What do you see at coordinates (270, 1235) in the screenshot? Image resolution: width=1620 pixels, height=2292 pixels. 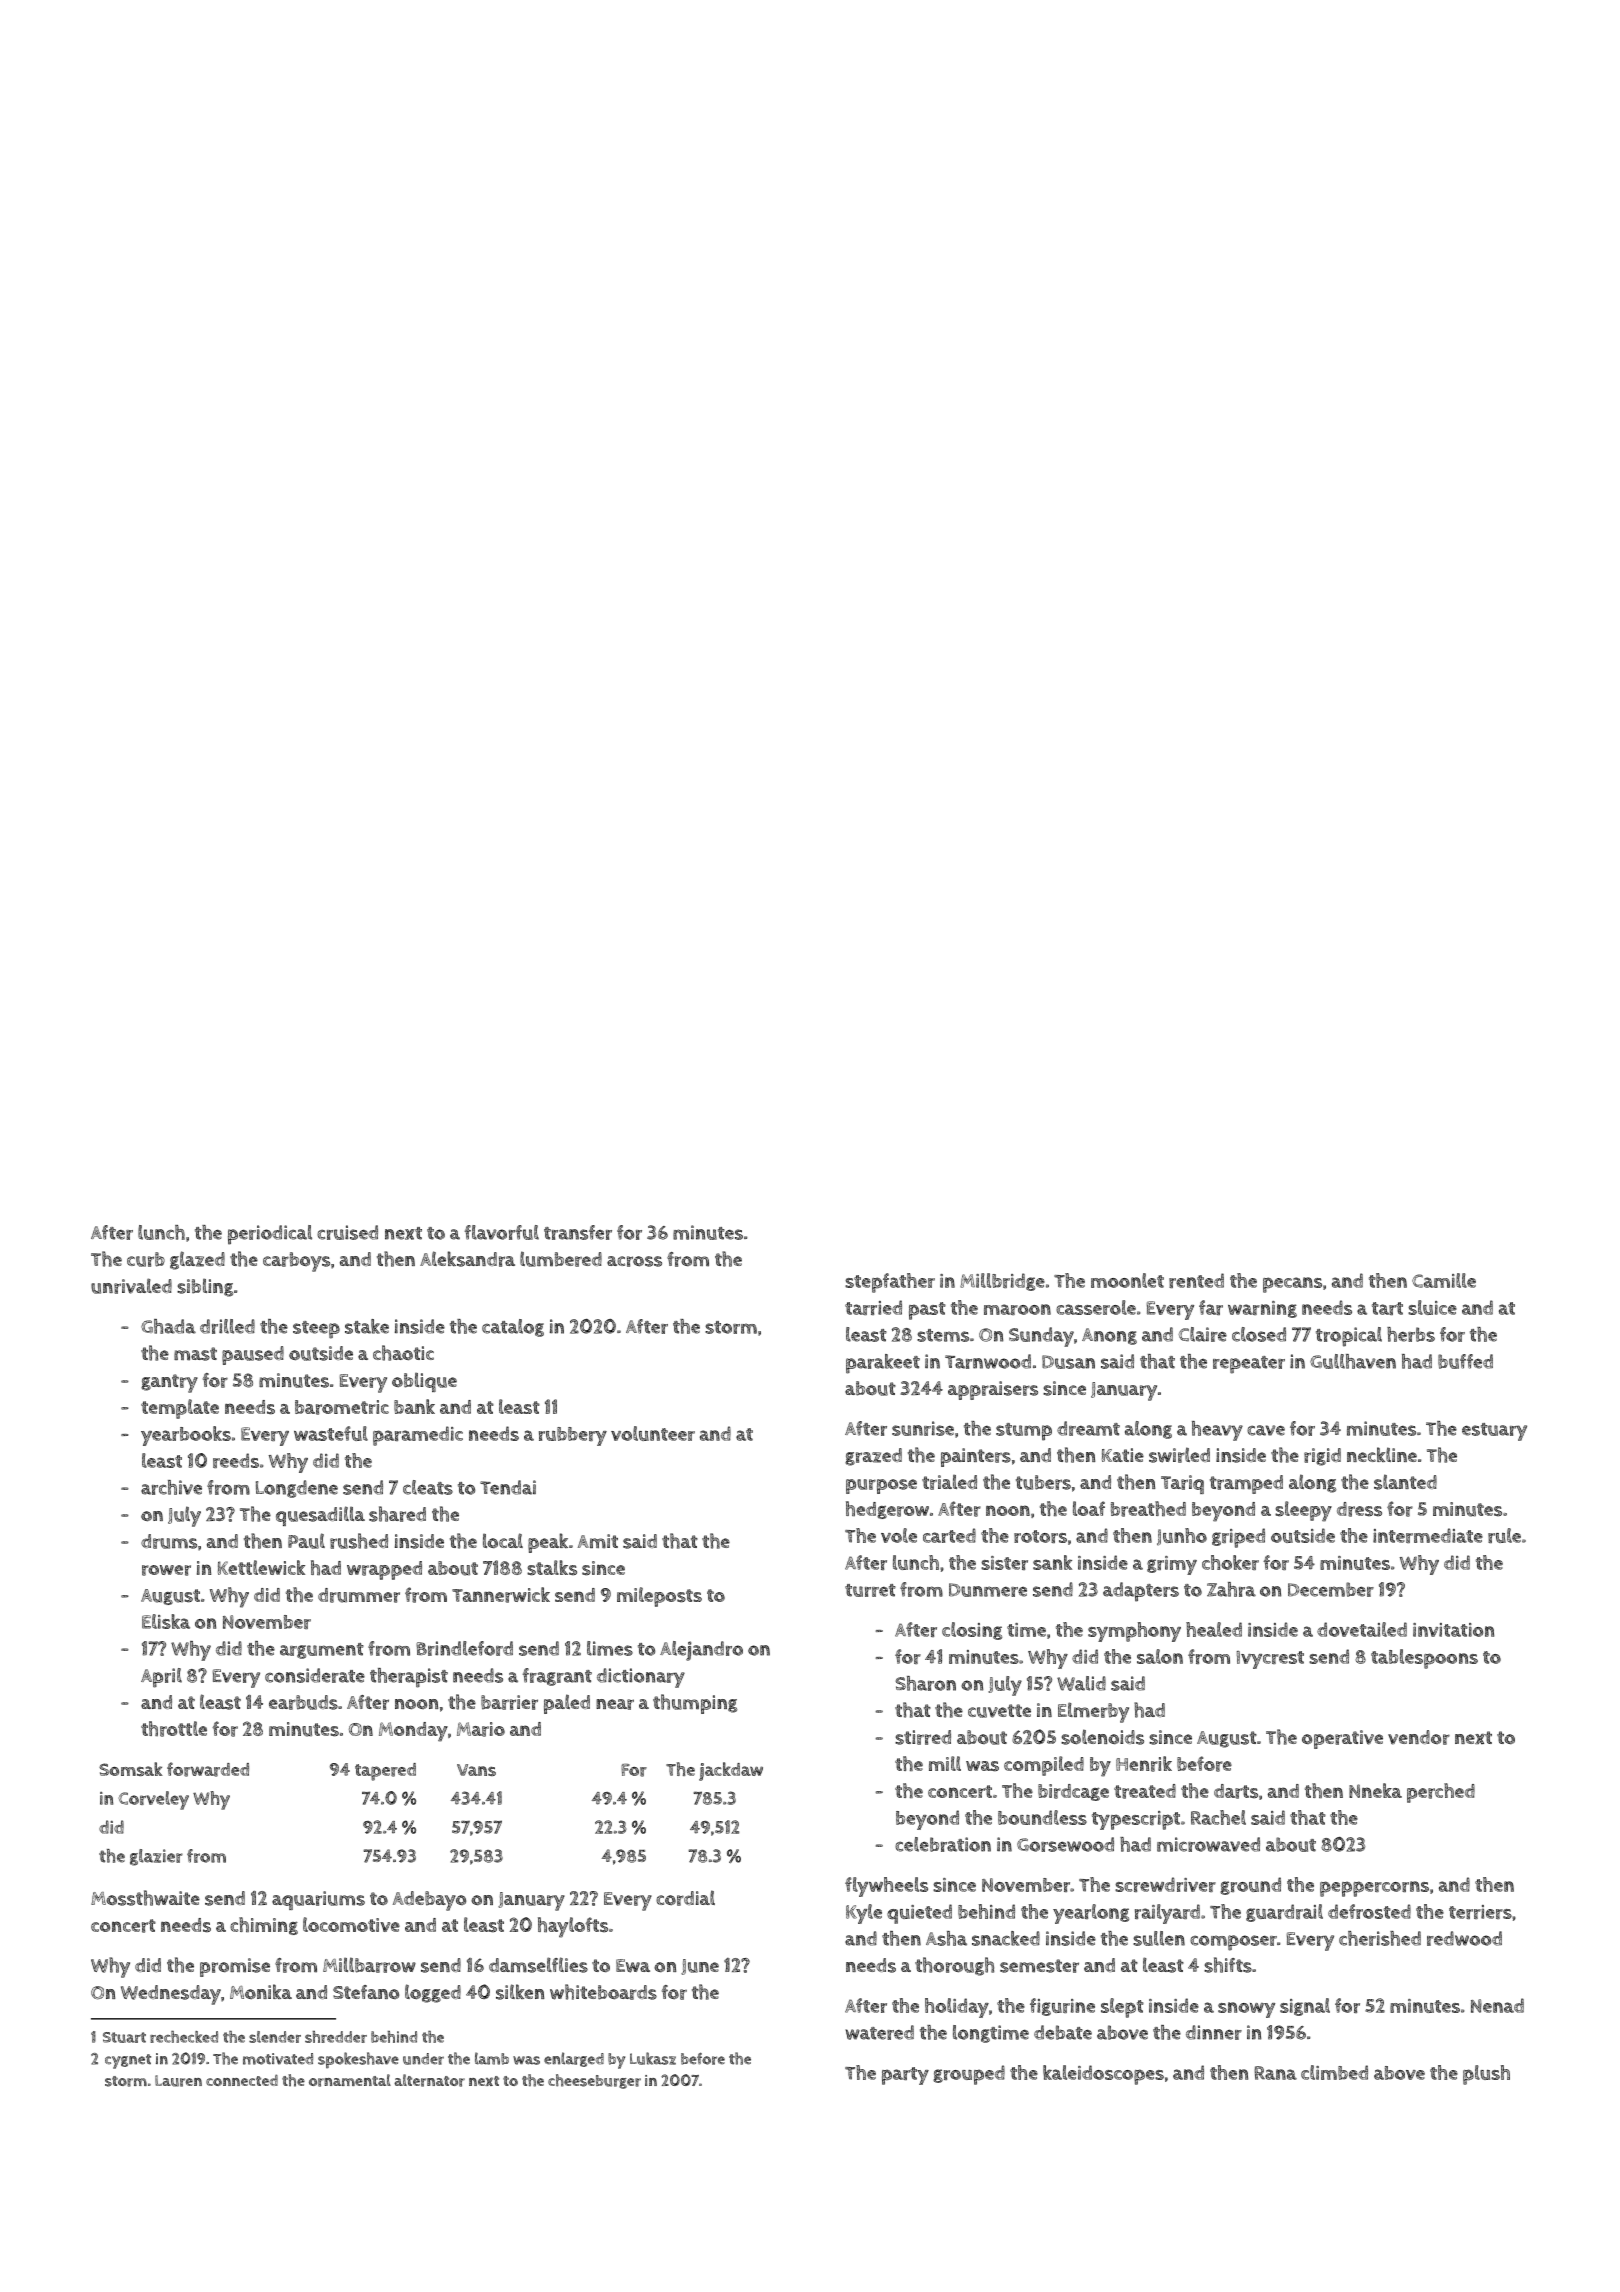 I see `periodical` at bounding box center [270, 1235].
